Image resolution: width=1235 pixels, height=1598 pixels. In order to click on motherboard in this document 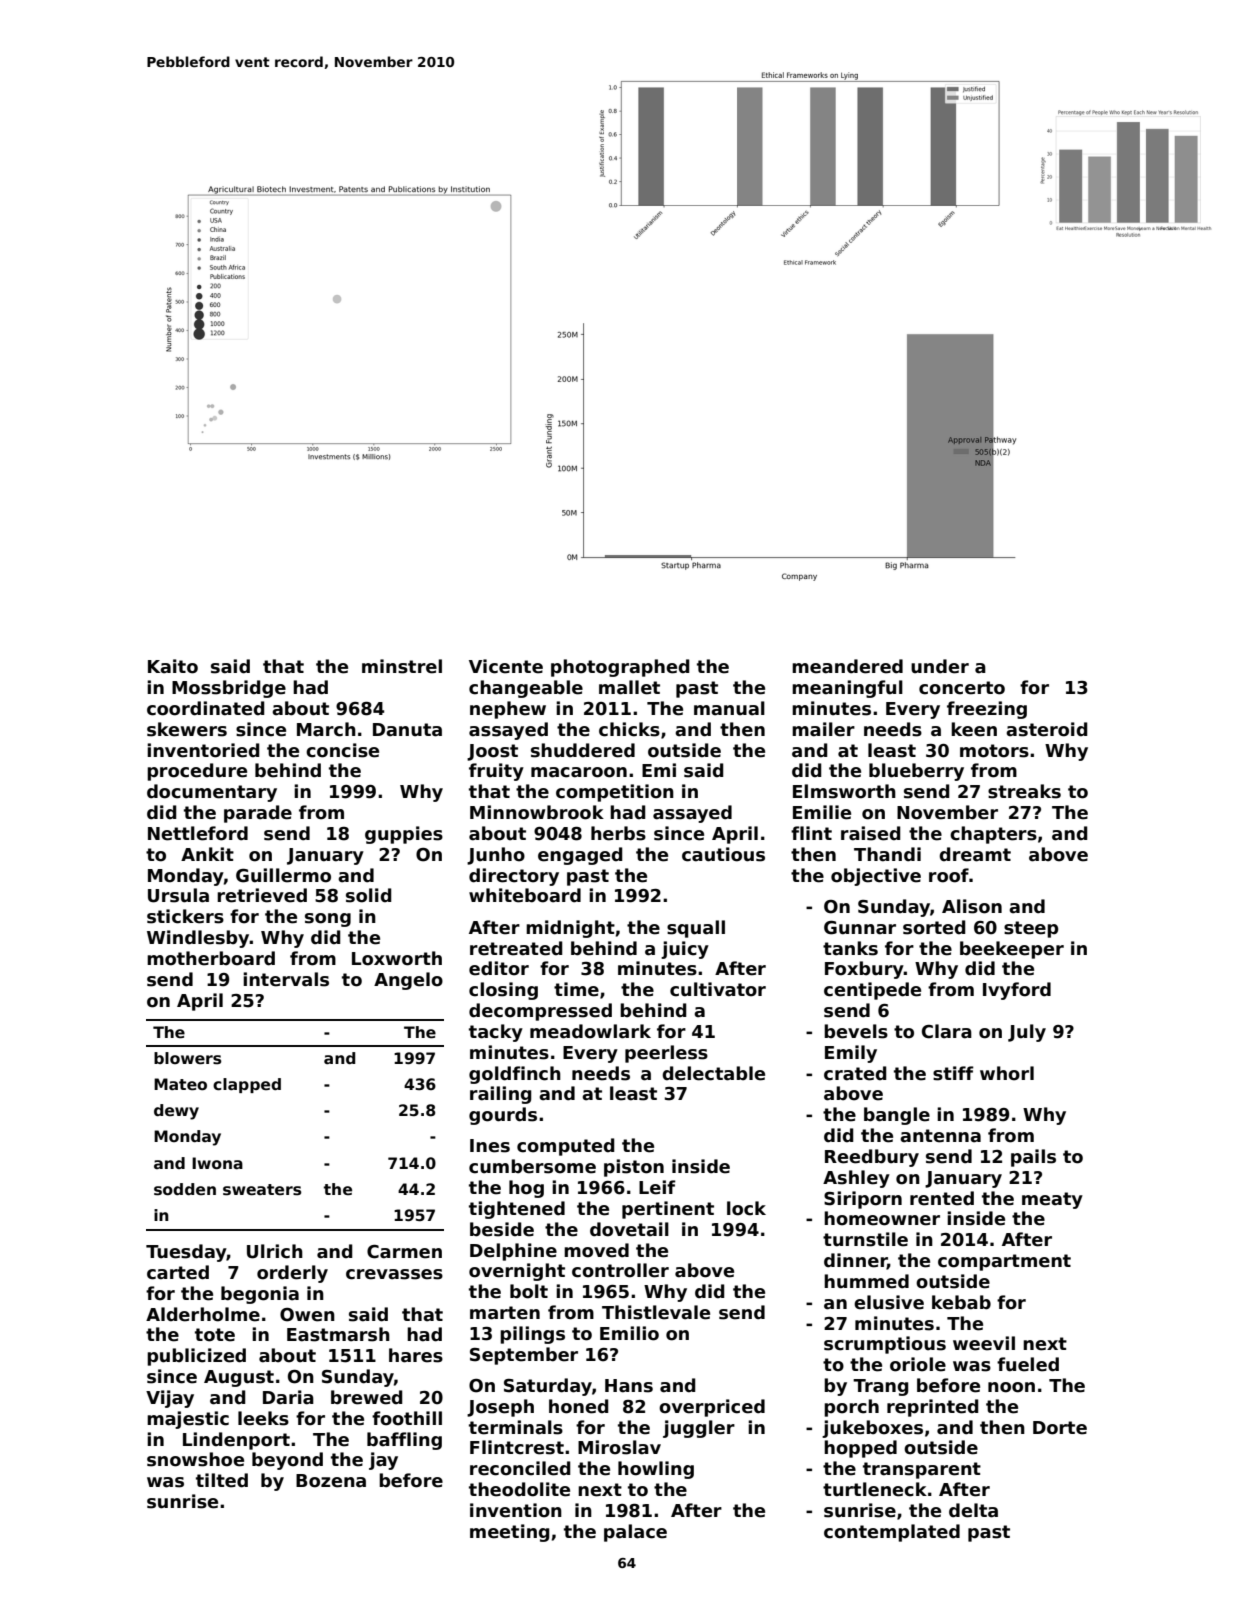, I will do `click(211, 958)`.
